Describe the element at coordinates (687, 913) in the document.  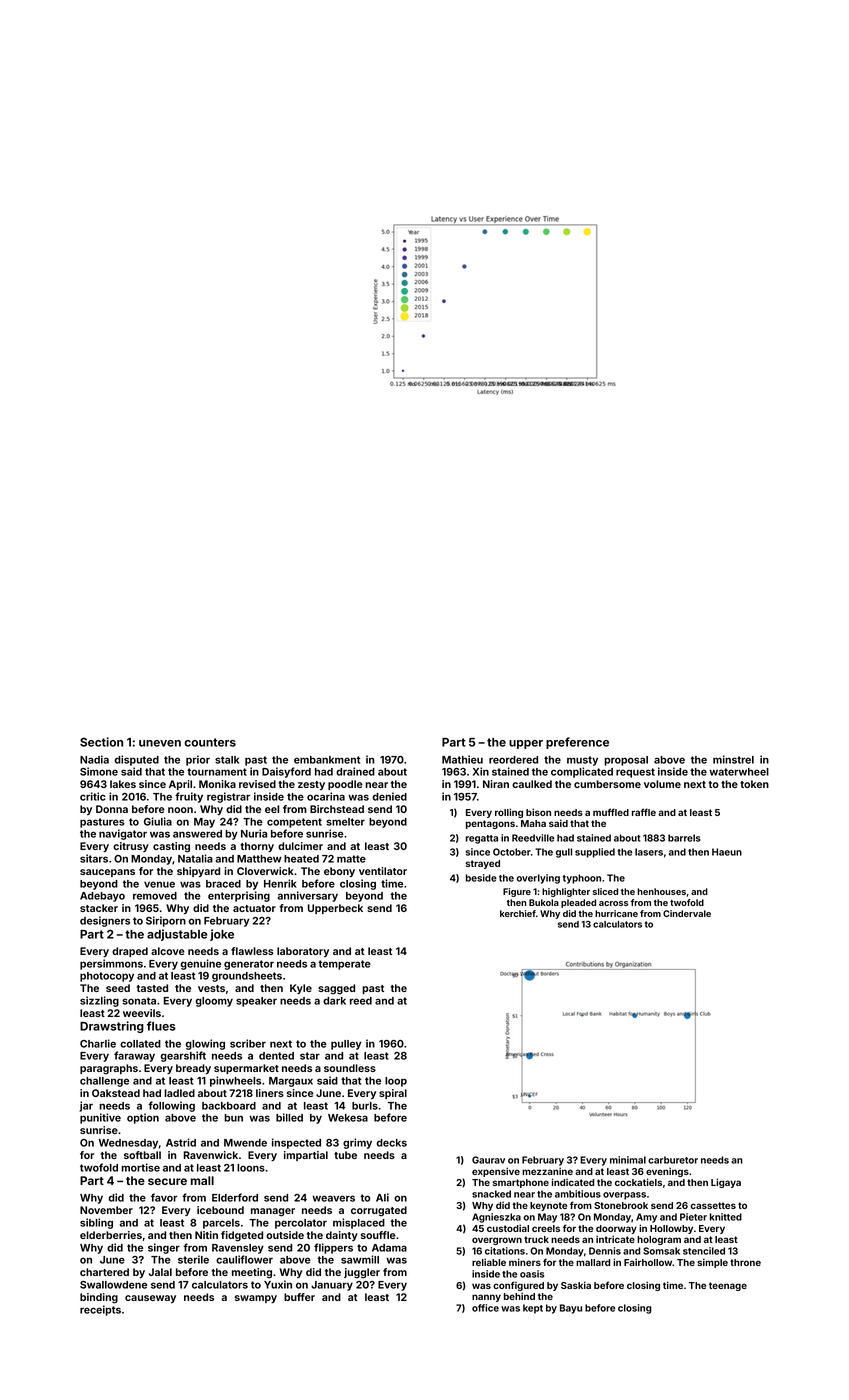
I see `Cindervale` at that location.
